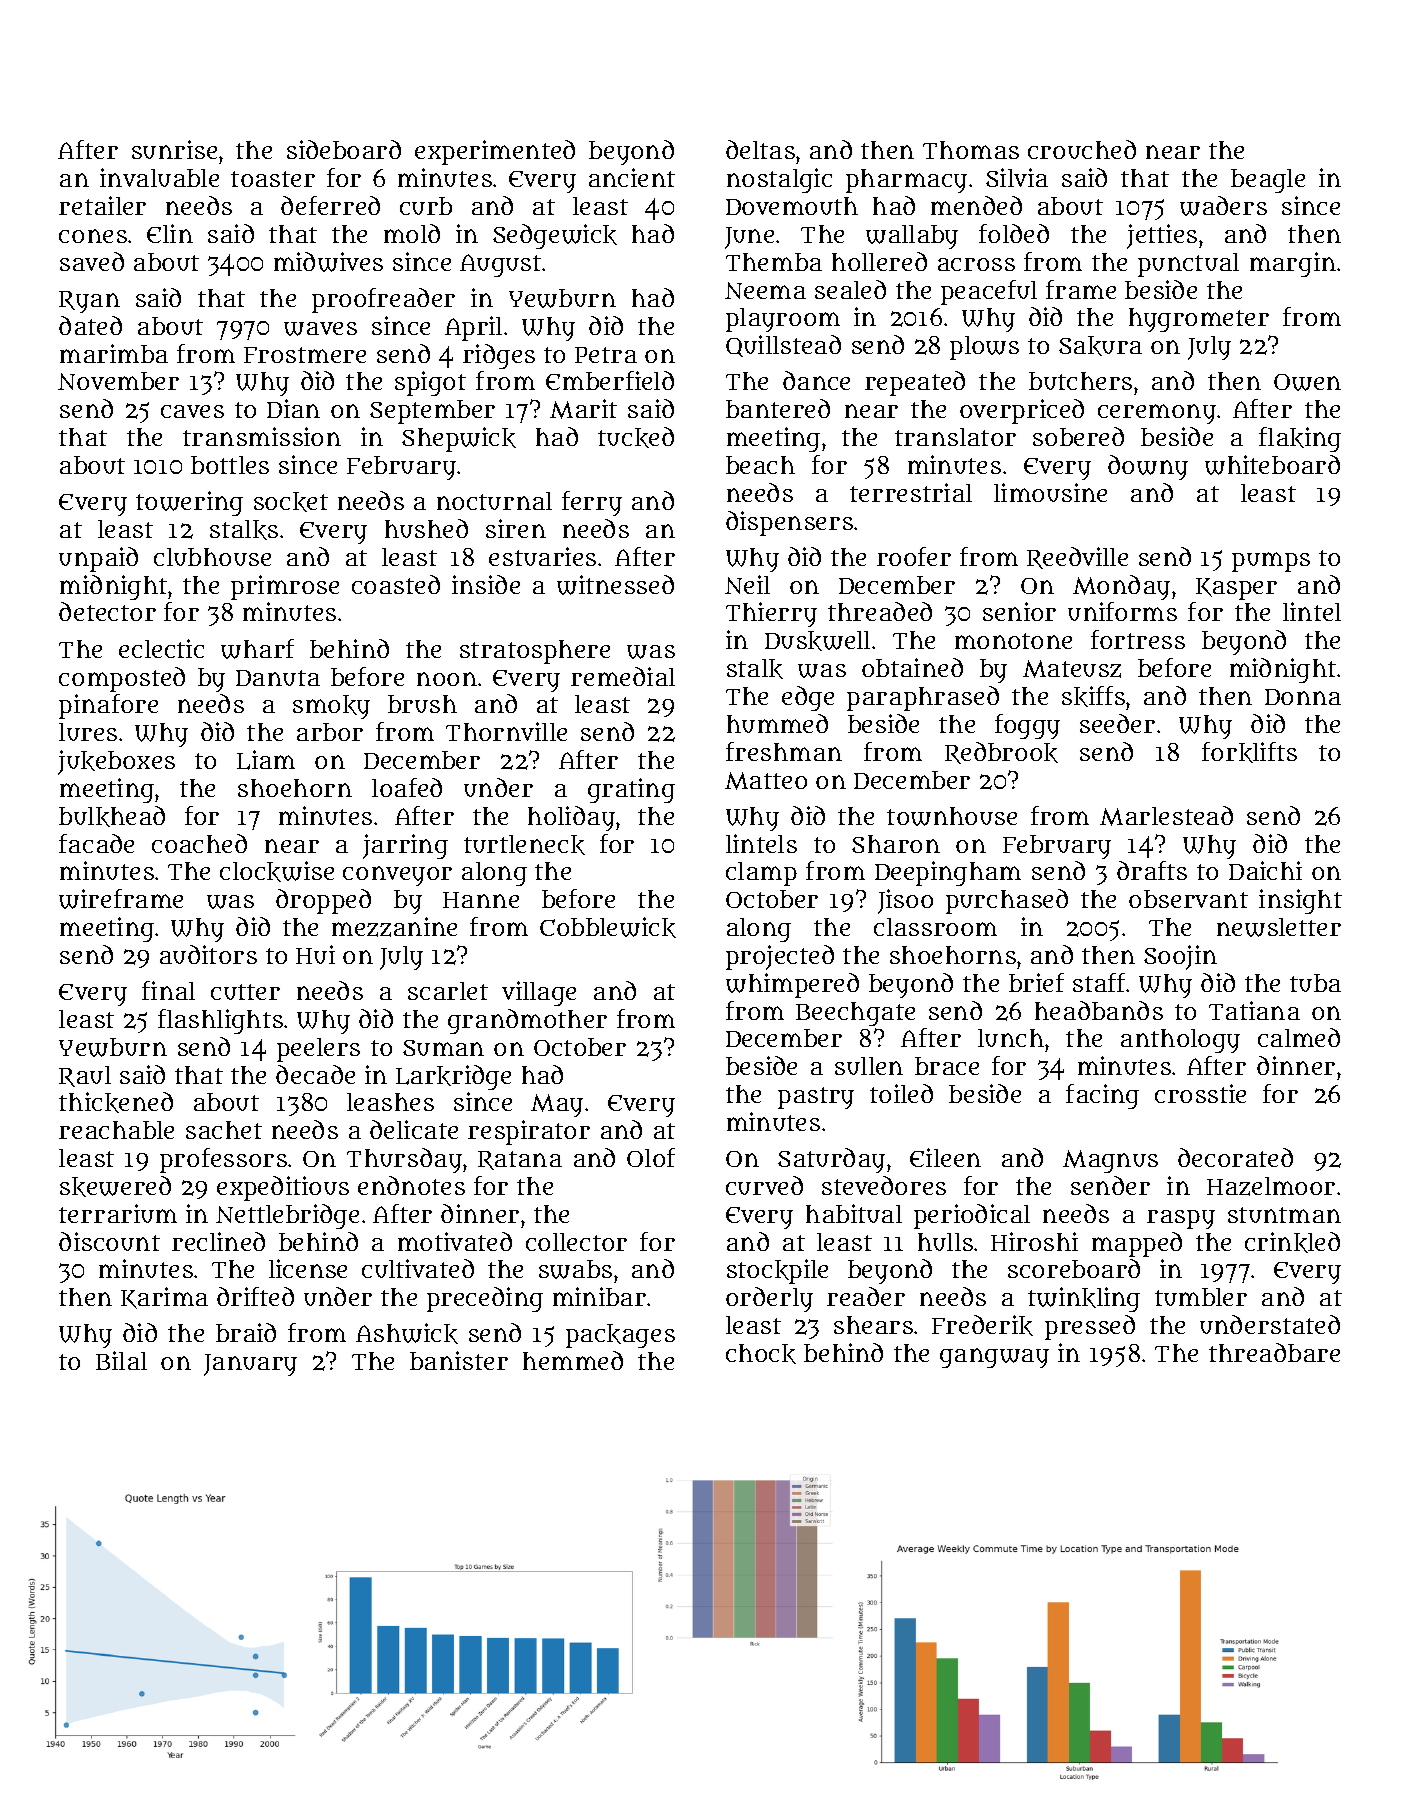  What do you see at coordinates (1200, 1093) in the document?
I see `crosstie` at bounding box center [1200, 1093].
